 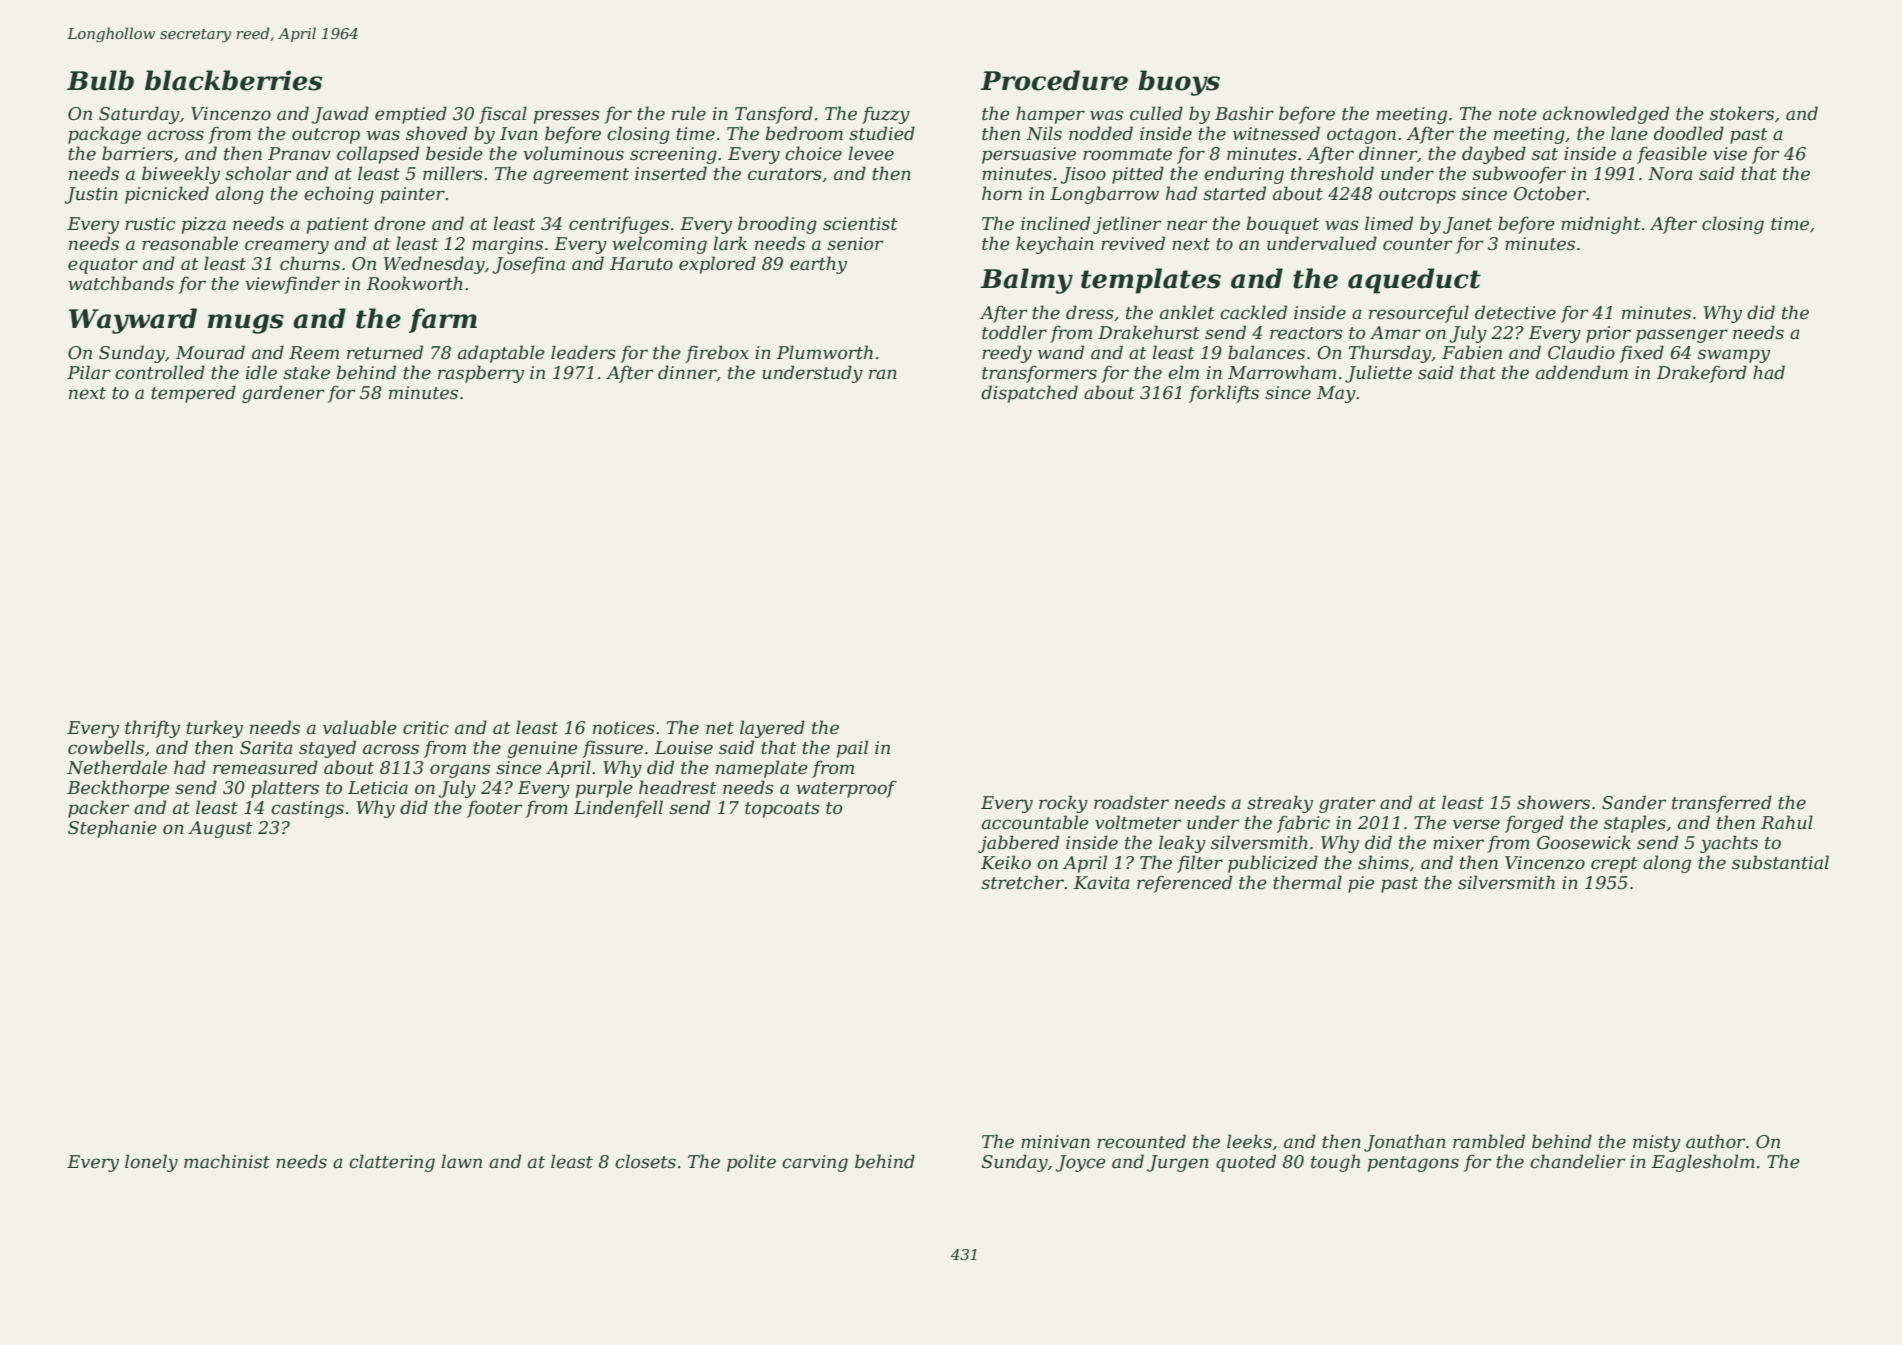 I want to click on lonely, so click(x=151, y=1163).
